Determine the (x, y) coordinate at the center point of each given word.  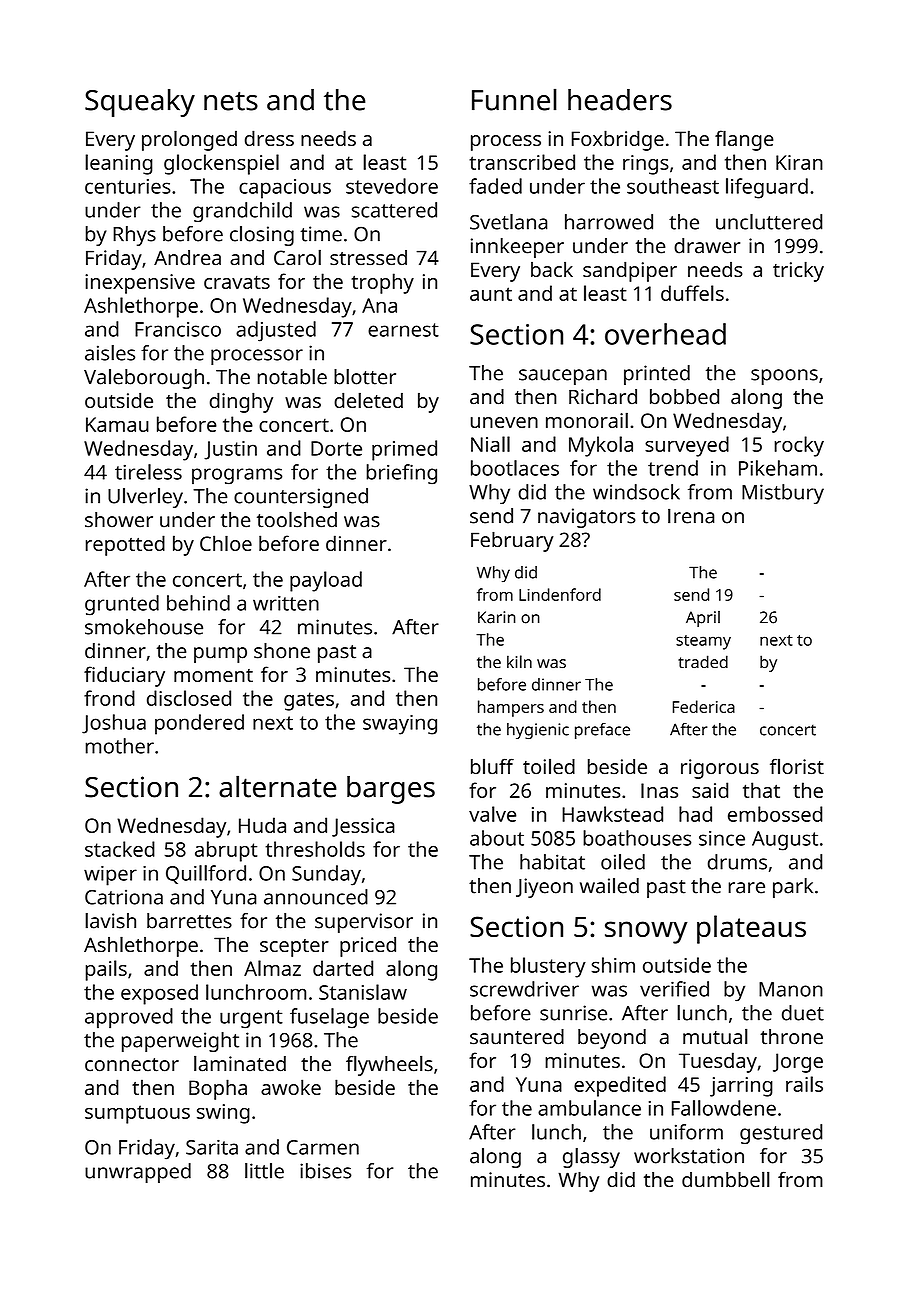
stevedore (392, 186)
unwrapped (138, 1173)
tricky (798, 271)
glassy (591, 1158)
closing (262, 236)
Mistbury (783, 494)
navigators (587, 518)
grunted (122, 605)
